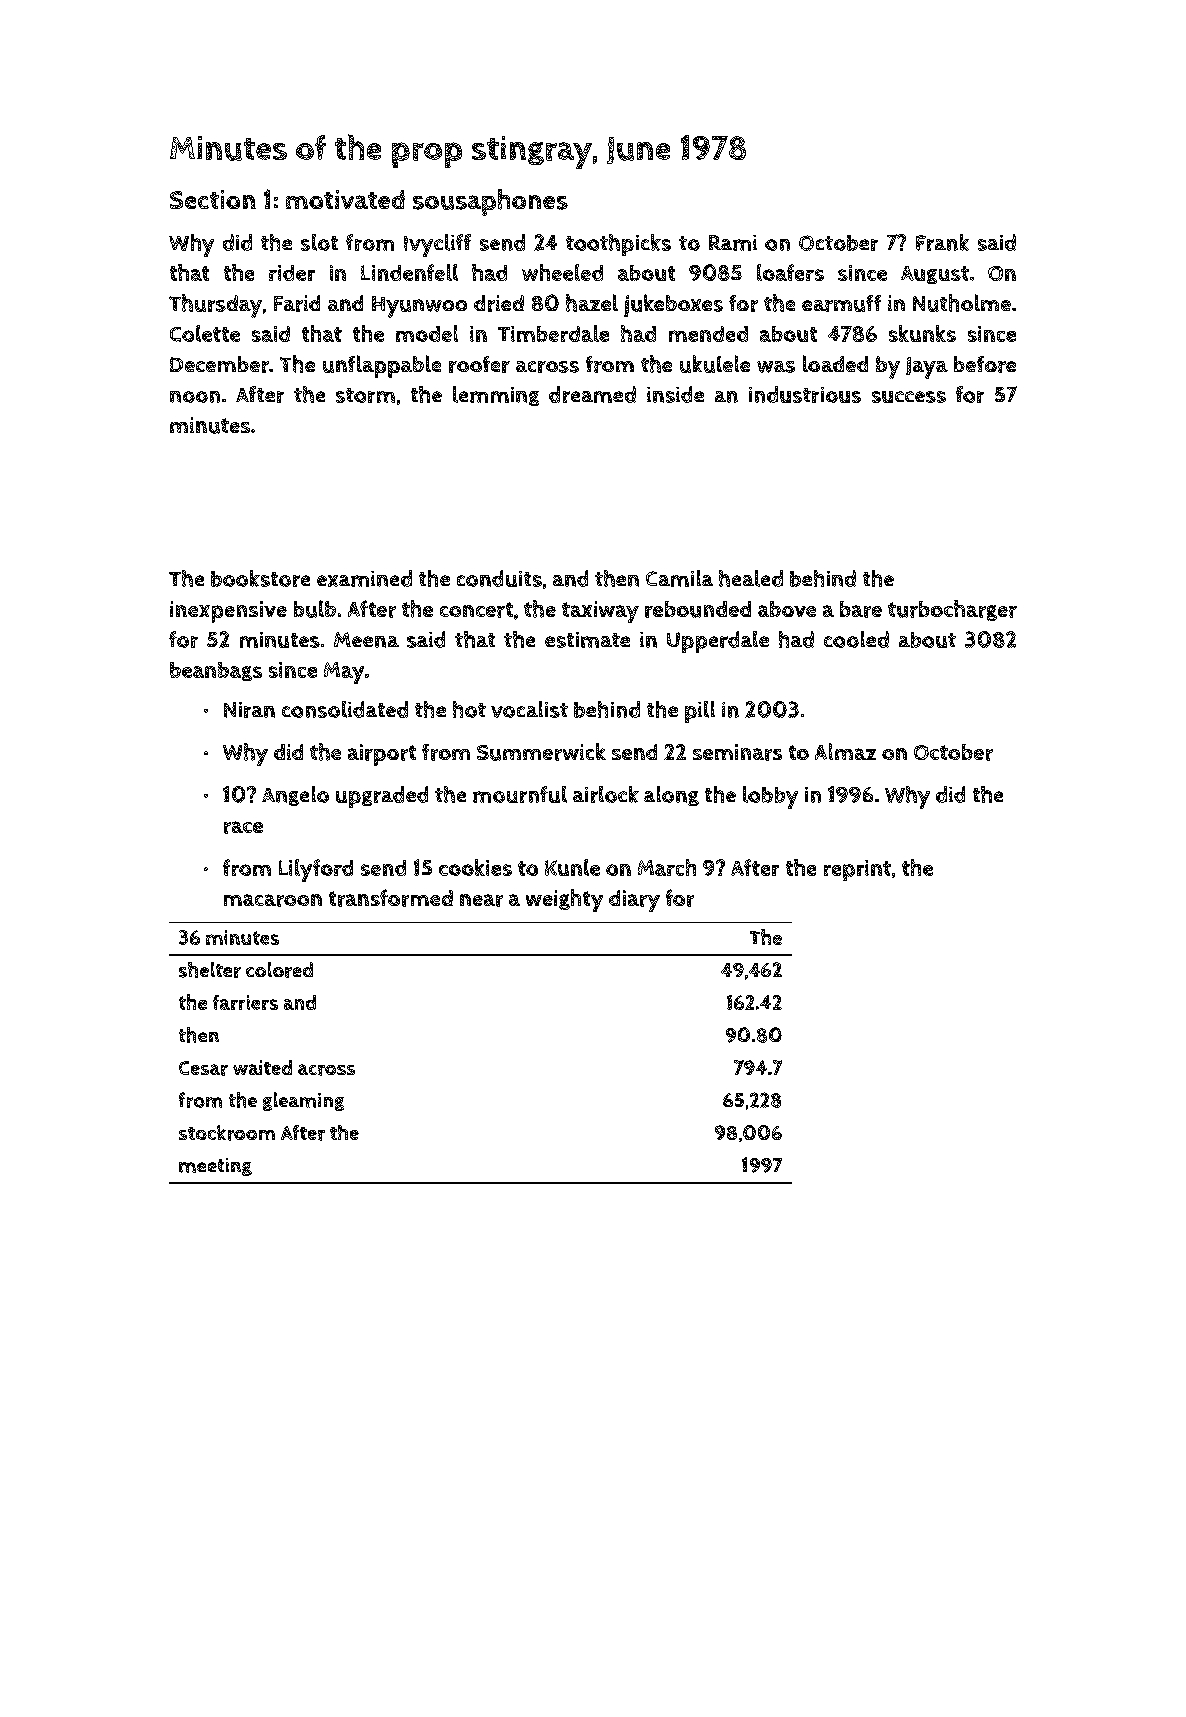 The width and height of the image is (1186, 1717). Describe the element at coordinates (541, 752) in the image. I see `Summerwick` at that location.
